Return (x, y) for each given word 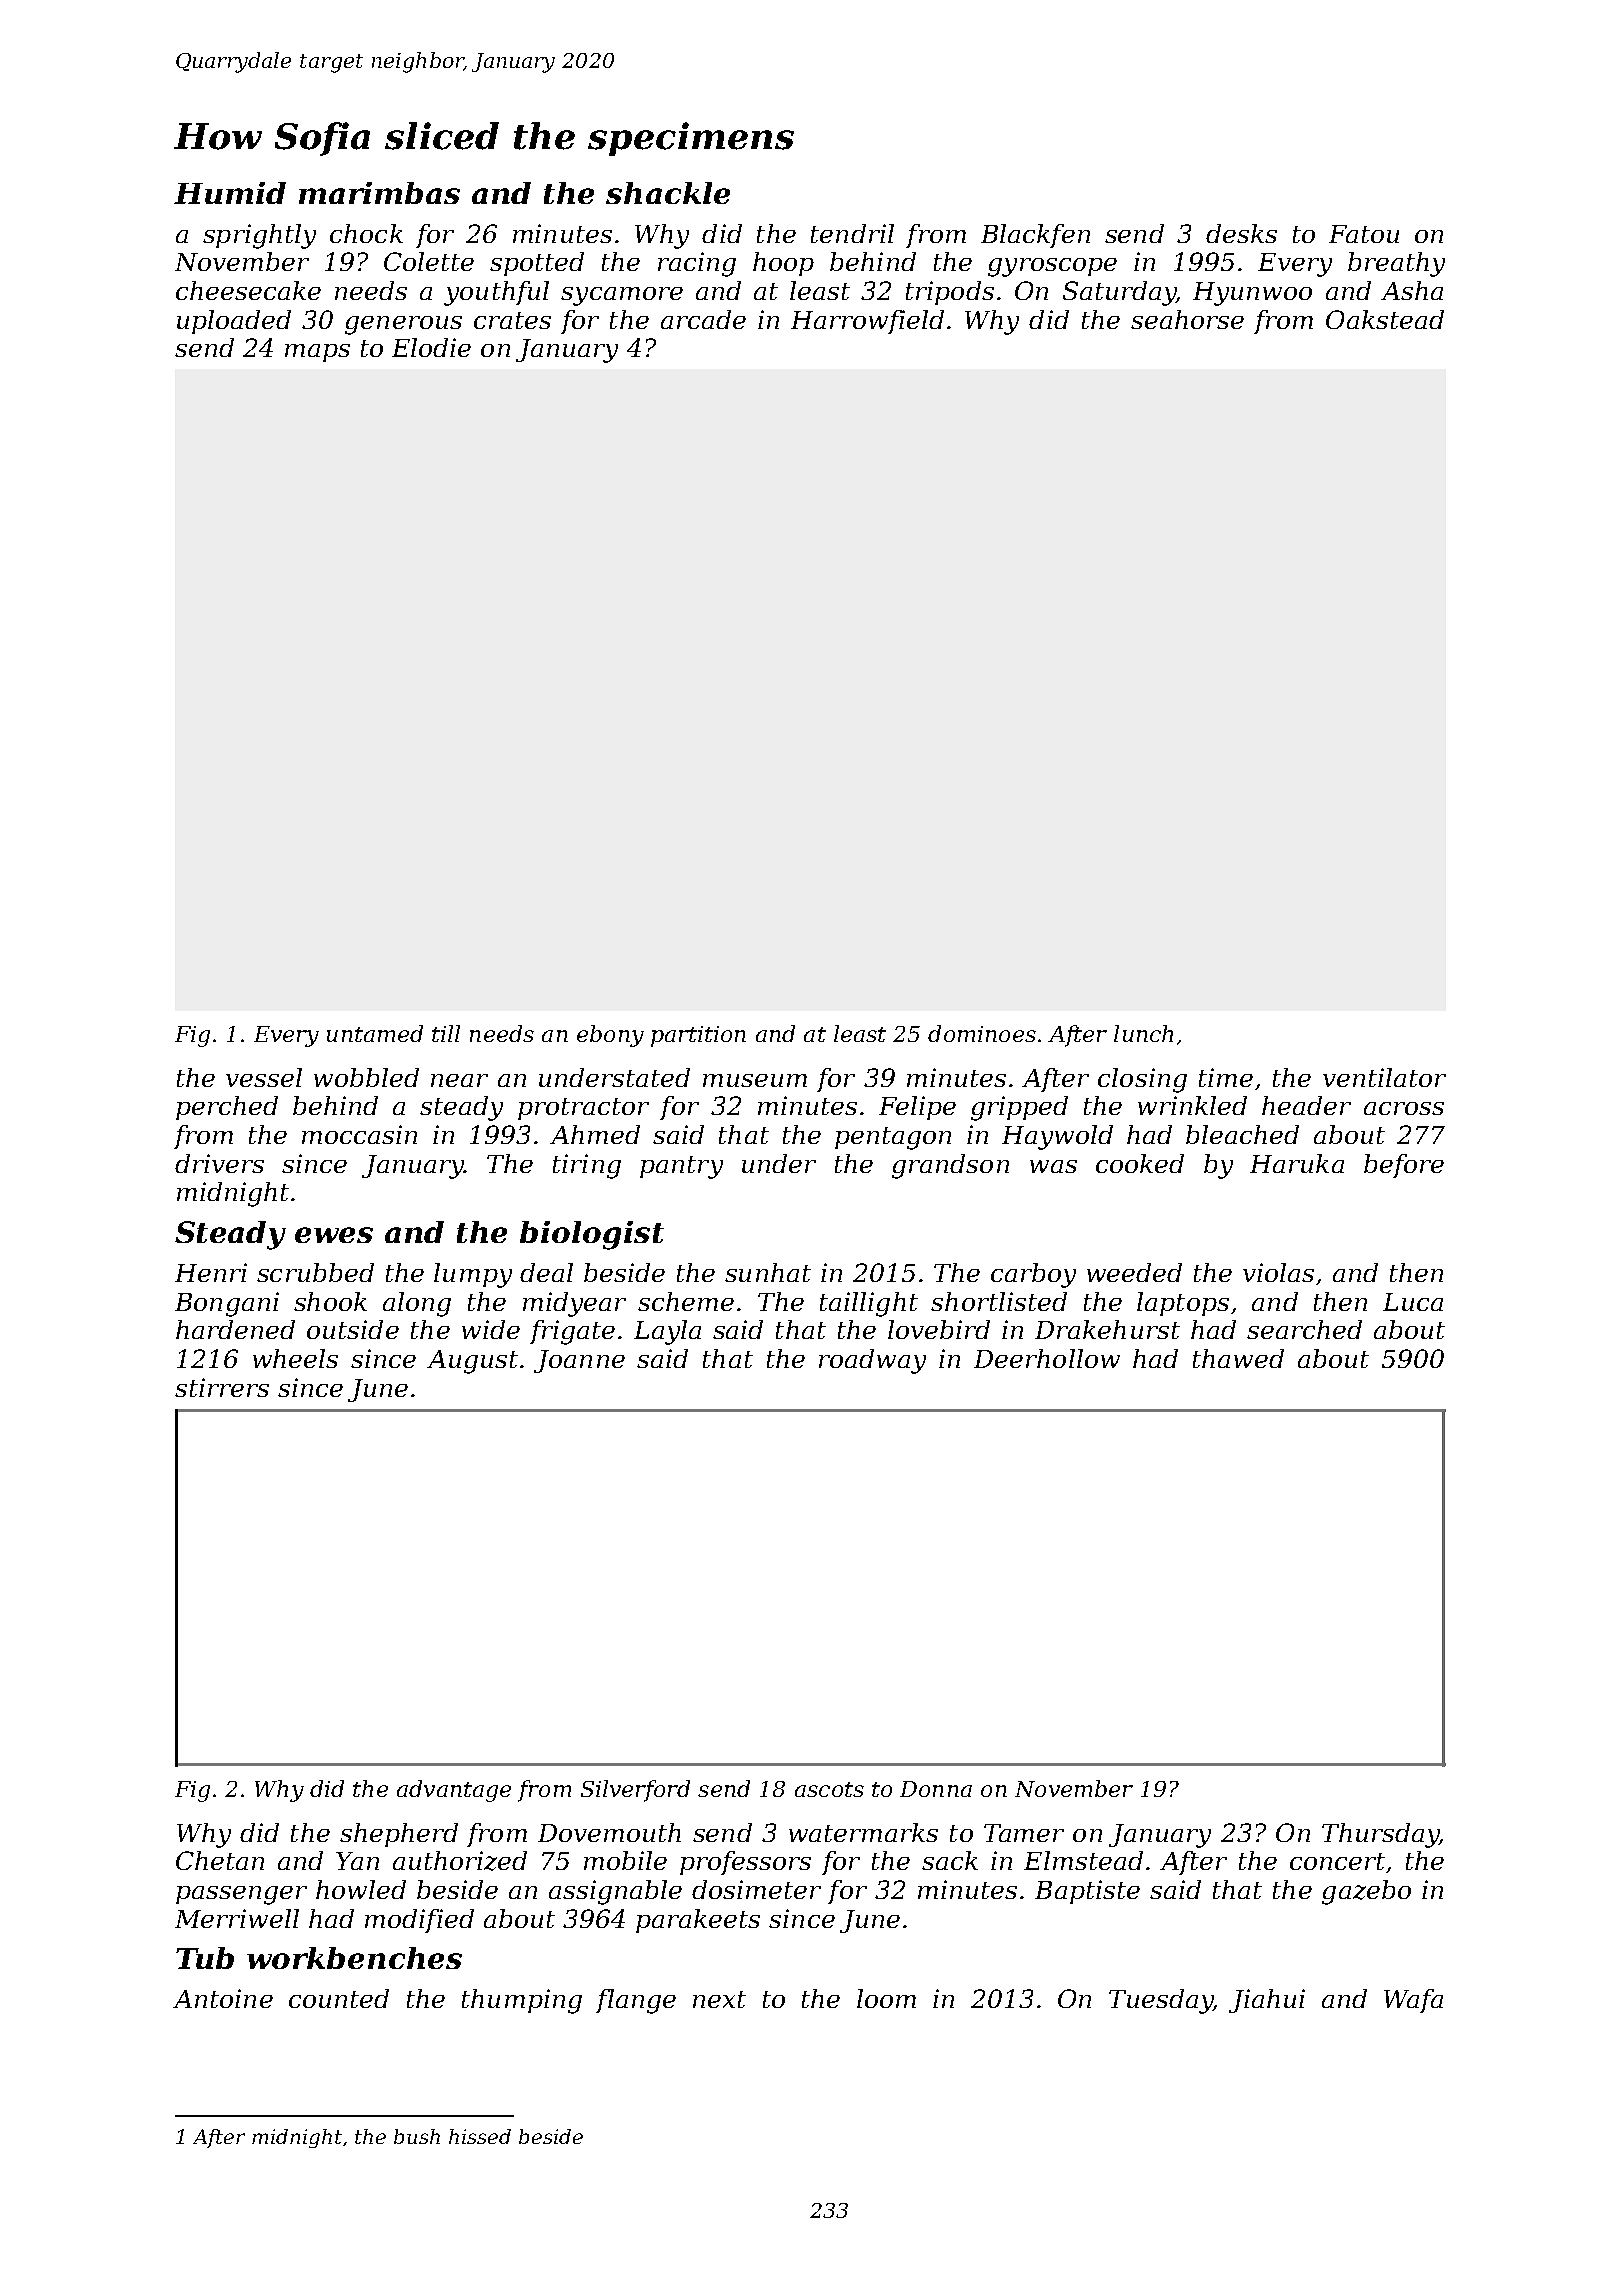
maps (317, 353)
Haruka (1297, 1163)
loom (886, 1998)
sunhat (768, 1272)
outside (353, 1329)
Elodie (431, 347)
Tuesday (1161, 2001)
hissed (480, 2136)
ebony (610, 1036)
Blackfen (1035, 236)
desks (1241, 233)
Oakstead (1385, 319)
